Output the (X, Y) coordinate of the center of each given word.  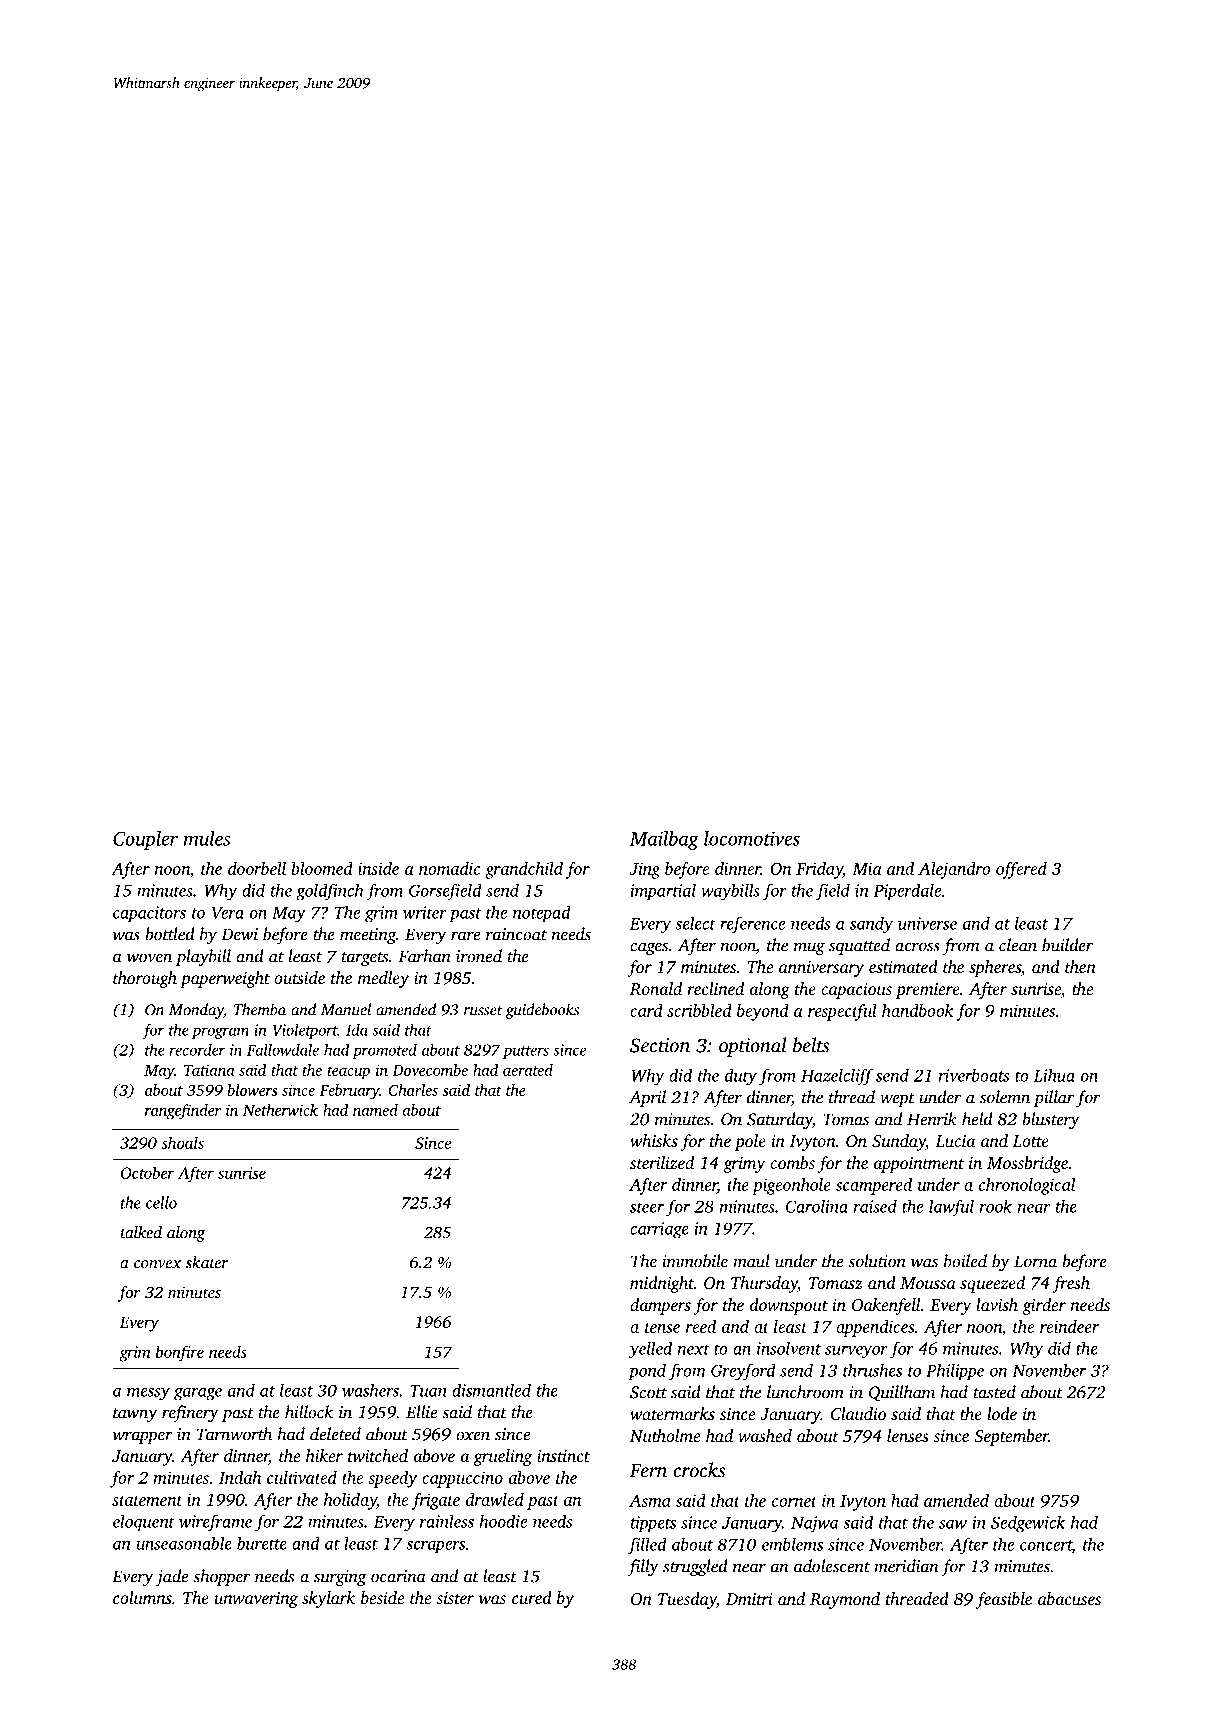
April (647, 1098)
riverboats (974, 1075)
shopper (222, 1577)
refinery (190, 1413)
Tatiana (209, 1070)
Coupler (145, 840)
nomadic (449, 868)
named (375, 1110)
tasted (995, 1392)
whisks (654, 1140)
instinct (563, 1456)
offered (1021, 870)
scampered (874, 1186)
